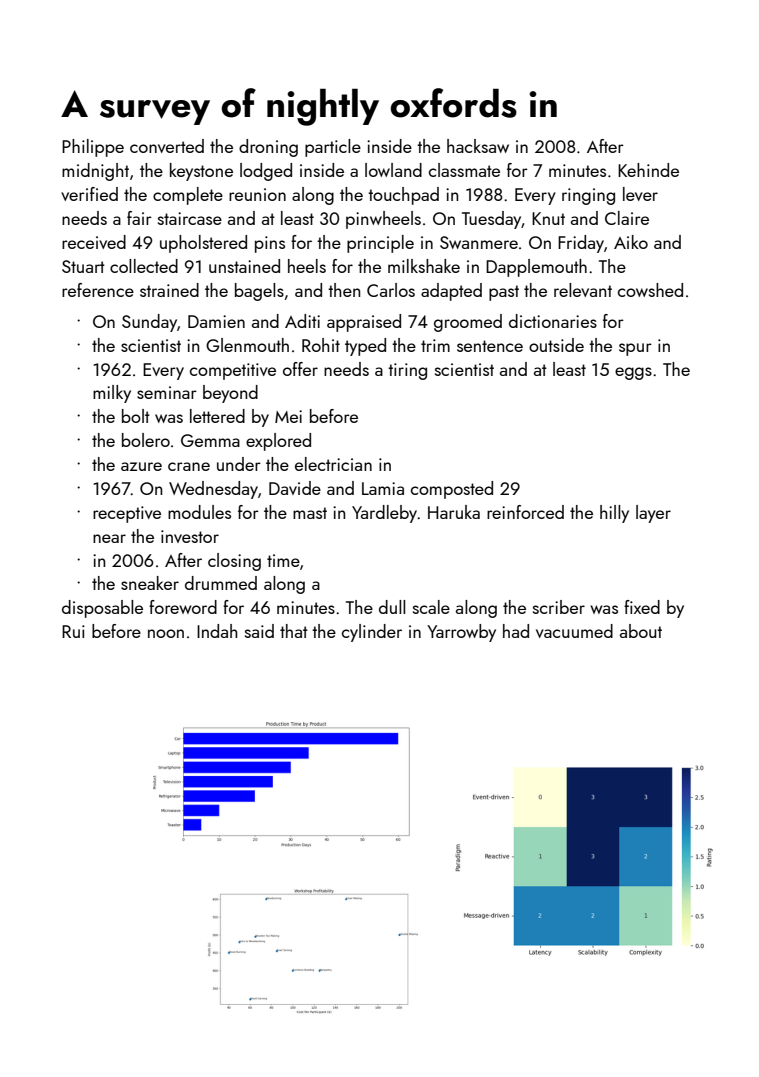 This screenshot has height=1077, width=759. Describe the element at coordinates (190, 536) in the screenshot. I see `investor` at that location.
